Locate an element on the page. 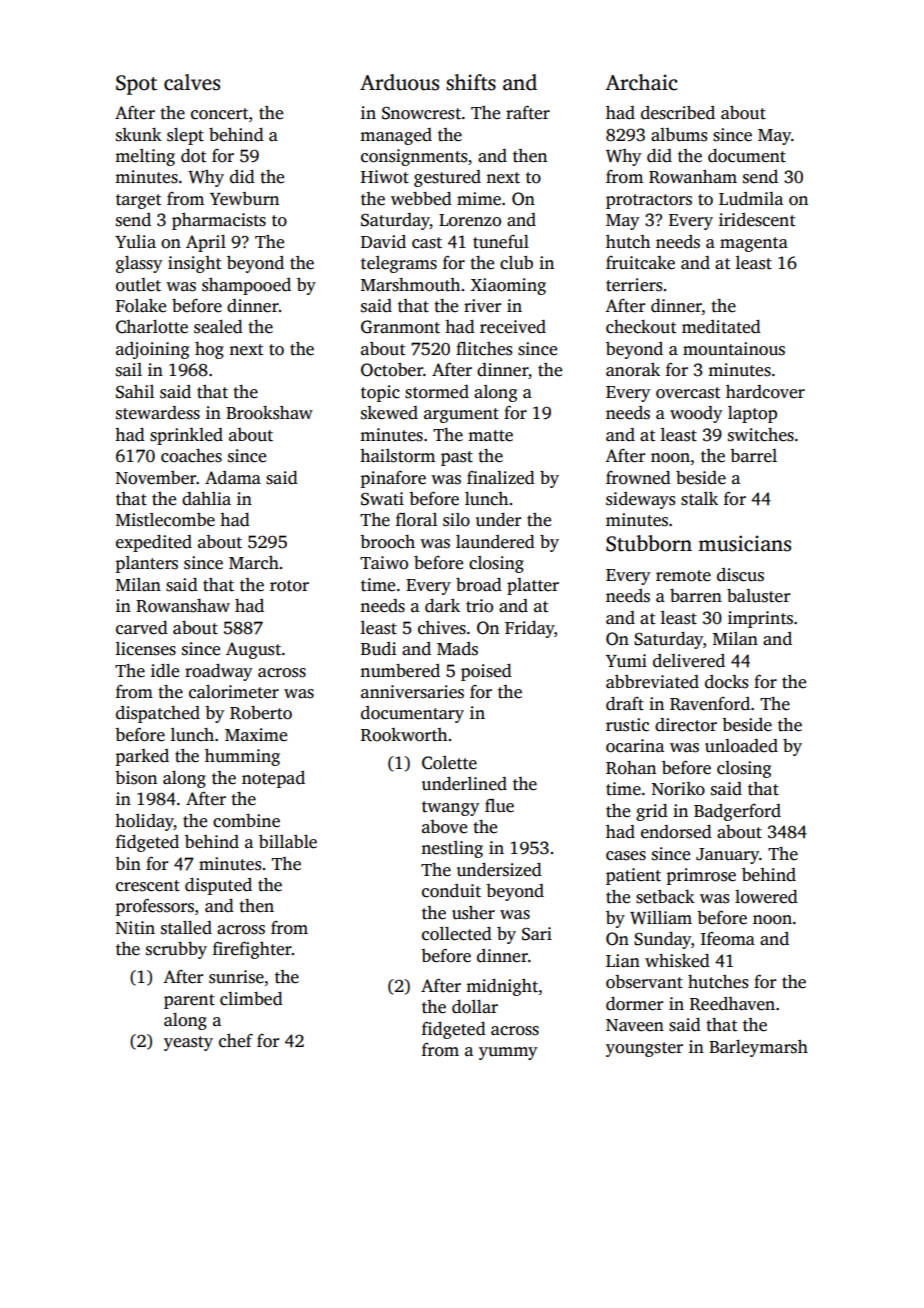 This document has width=924, height=1308. Ravenford is located at coordinates (710, 704).
